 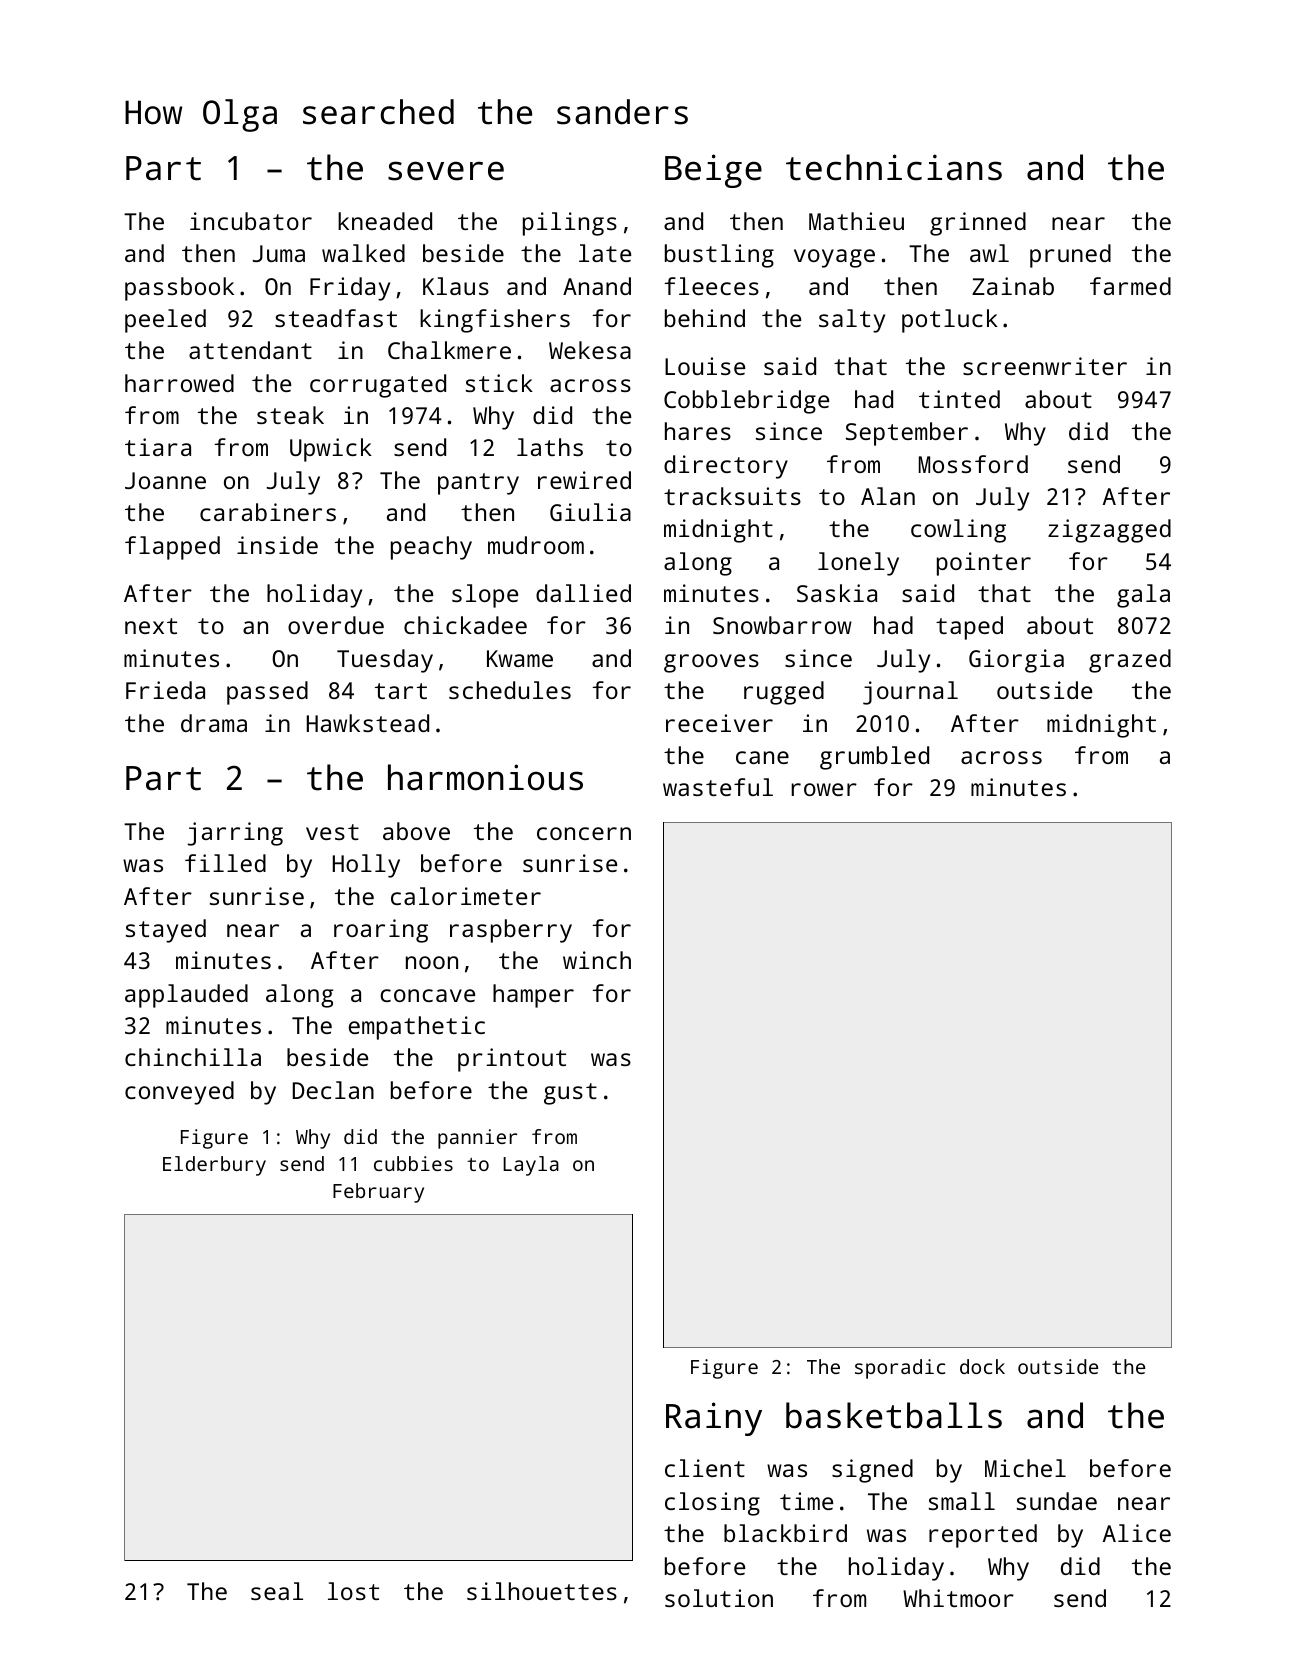 What do you see at coordinates (894, 167) in the screenshot?
I see `technicians` at bounding box center [894, 167].
